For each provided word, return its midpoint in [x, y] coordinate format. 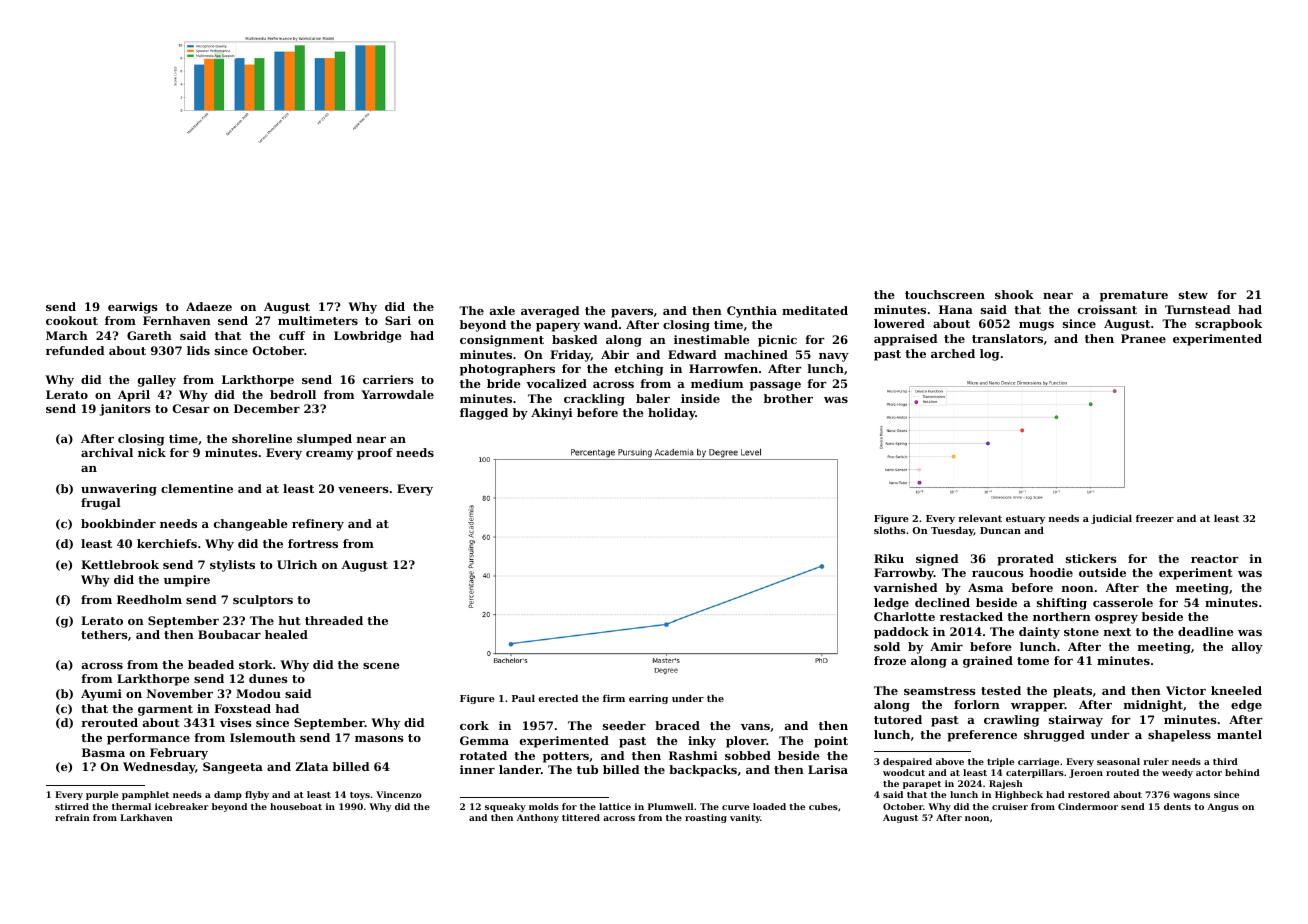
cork [474, 725]
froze [890, 660]
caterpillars [1035, 773]
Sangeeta [233, 768]
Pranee [1143, 338]
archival [107, 452]
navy [834, 357]
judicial [1111, 519]
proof [375, 454]
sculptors [263, 601]
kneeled [1236, 690]
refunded [75, 350]
